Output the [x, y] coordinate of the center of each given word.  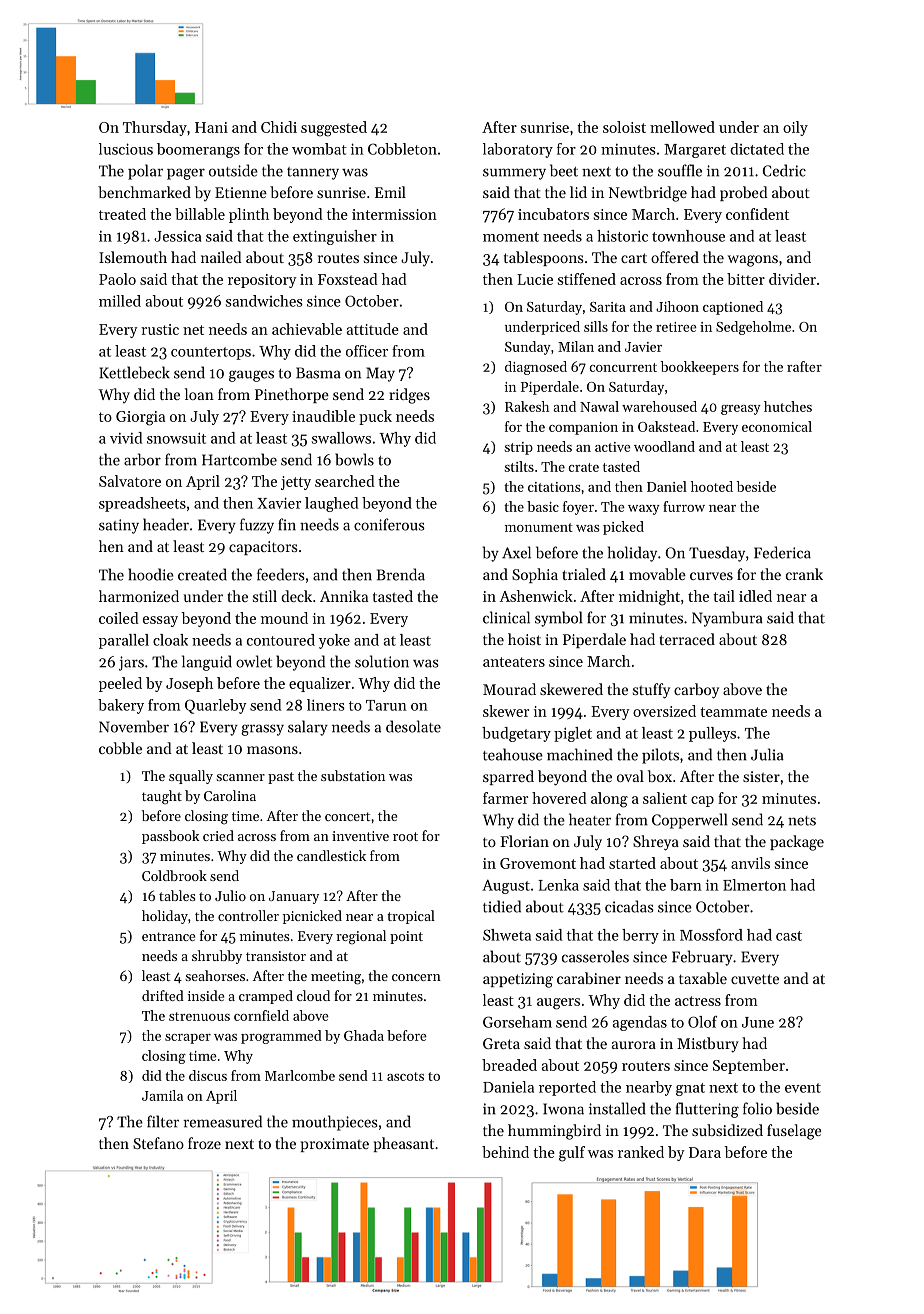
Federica [782, 552]
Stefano [158, 1143]
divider [792, 279]
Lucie [535, 279]
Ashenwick [536, 596]
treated [122, 214]
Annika [344, 596]
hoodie [151, 574]
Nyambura [727, 619]
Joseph [189, 684]
